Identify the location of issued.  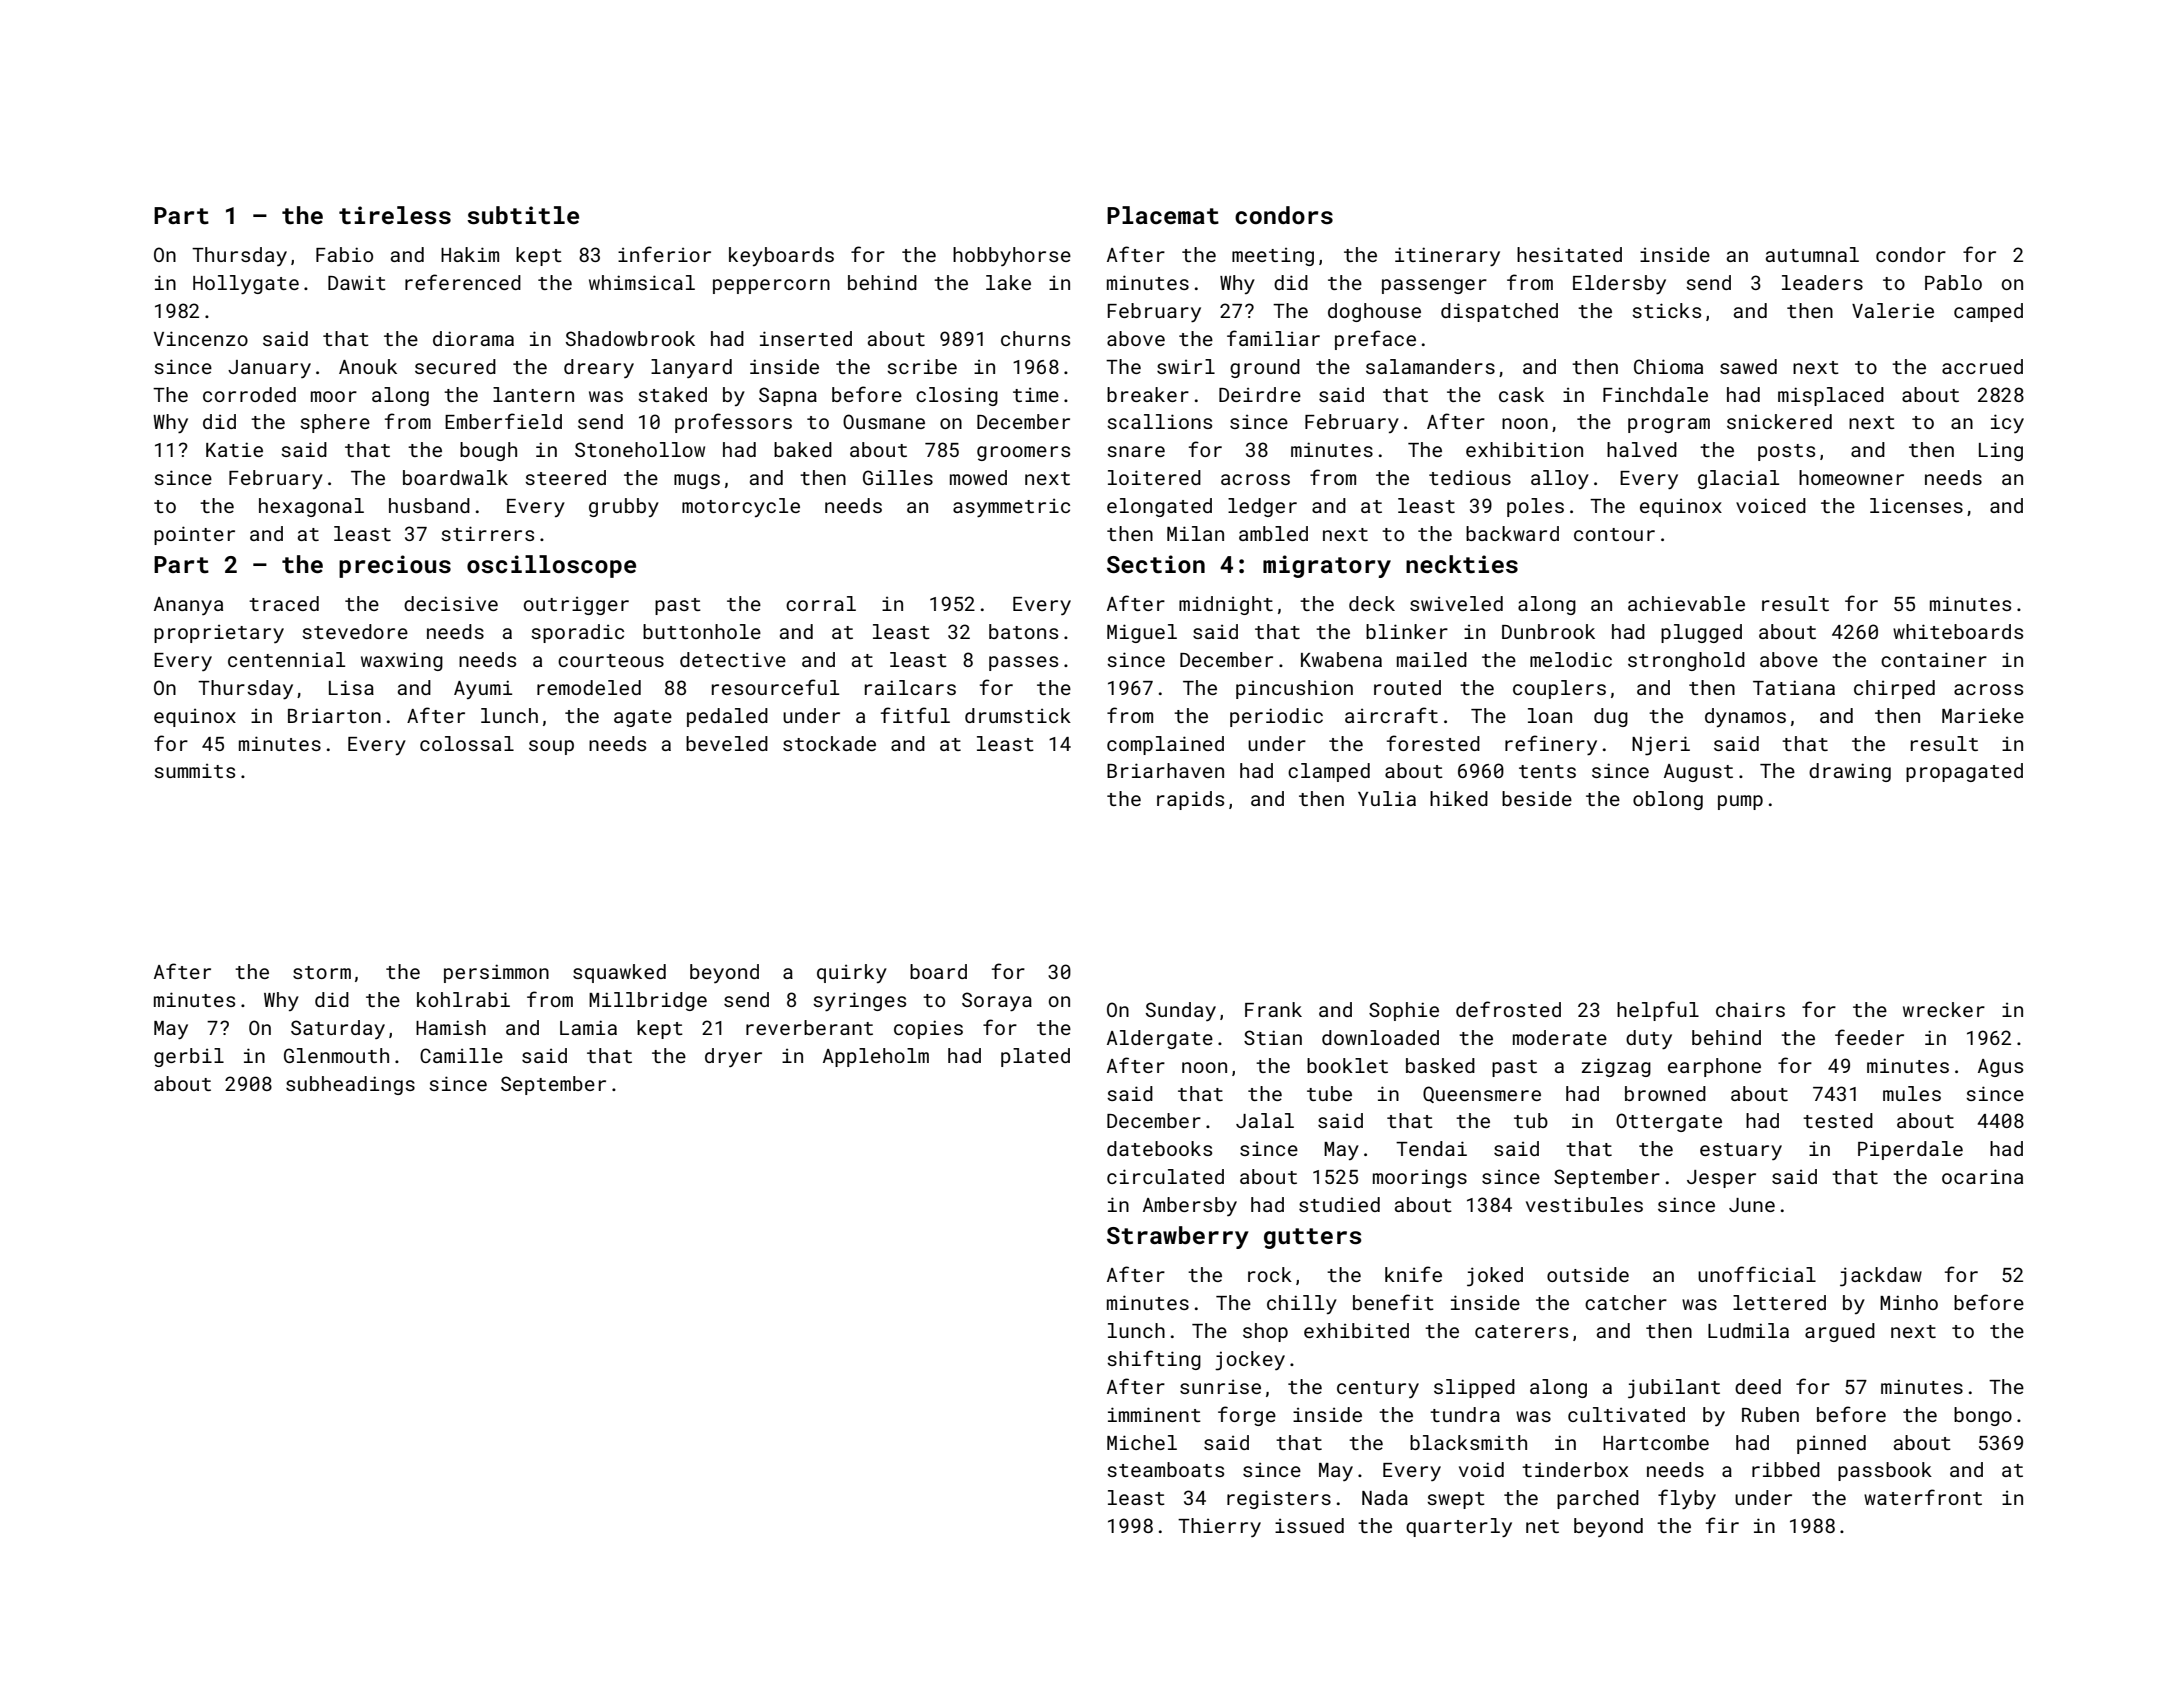
(1309, 1525).
